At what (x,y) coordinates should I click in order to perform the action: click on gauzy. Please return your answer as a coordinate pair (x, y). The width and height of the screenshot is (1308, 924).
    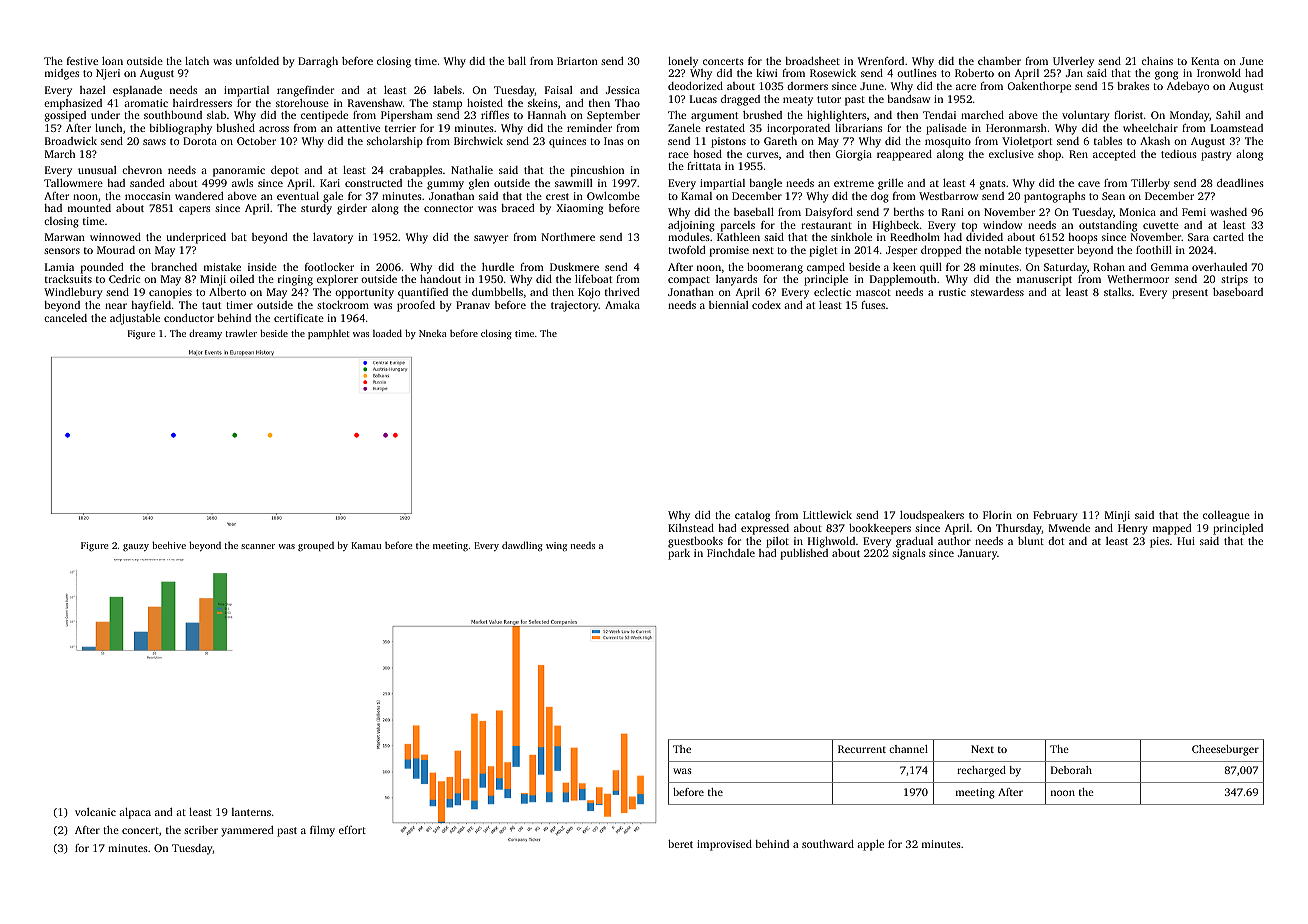
    Looking at the image, I should click on (136, 548).
